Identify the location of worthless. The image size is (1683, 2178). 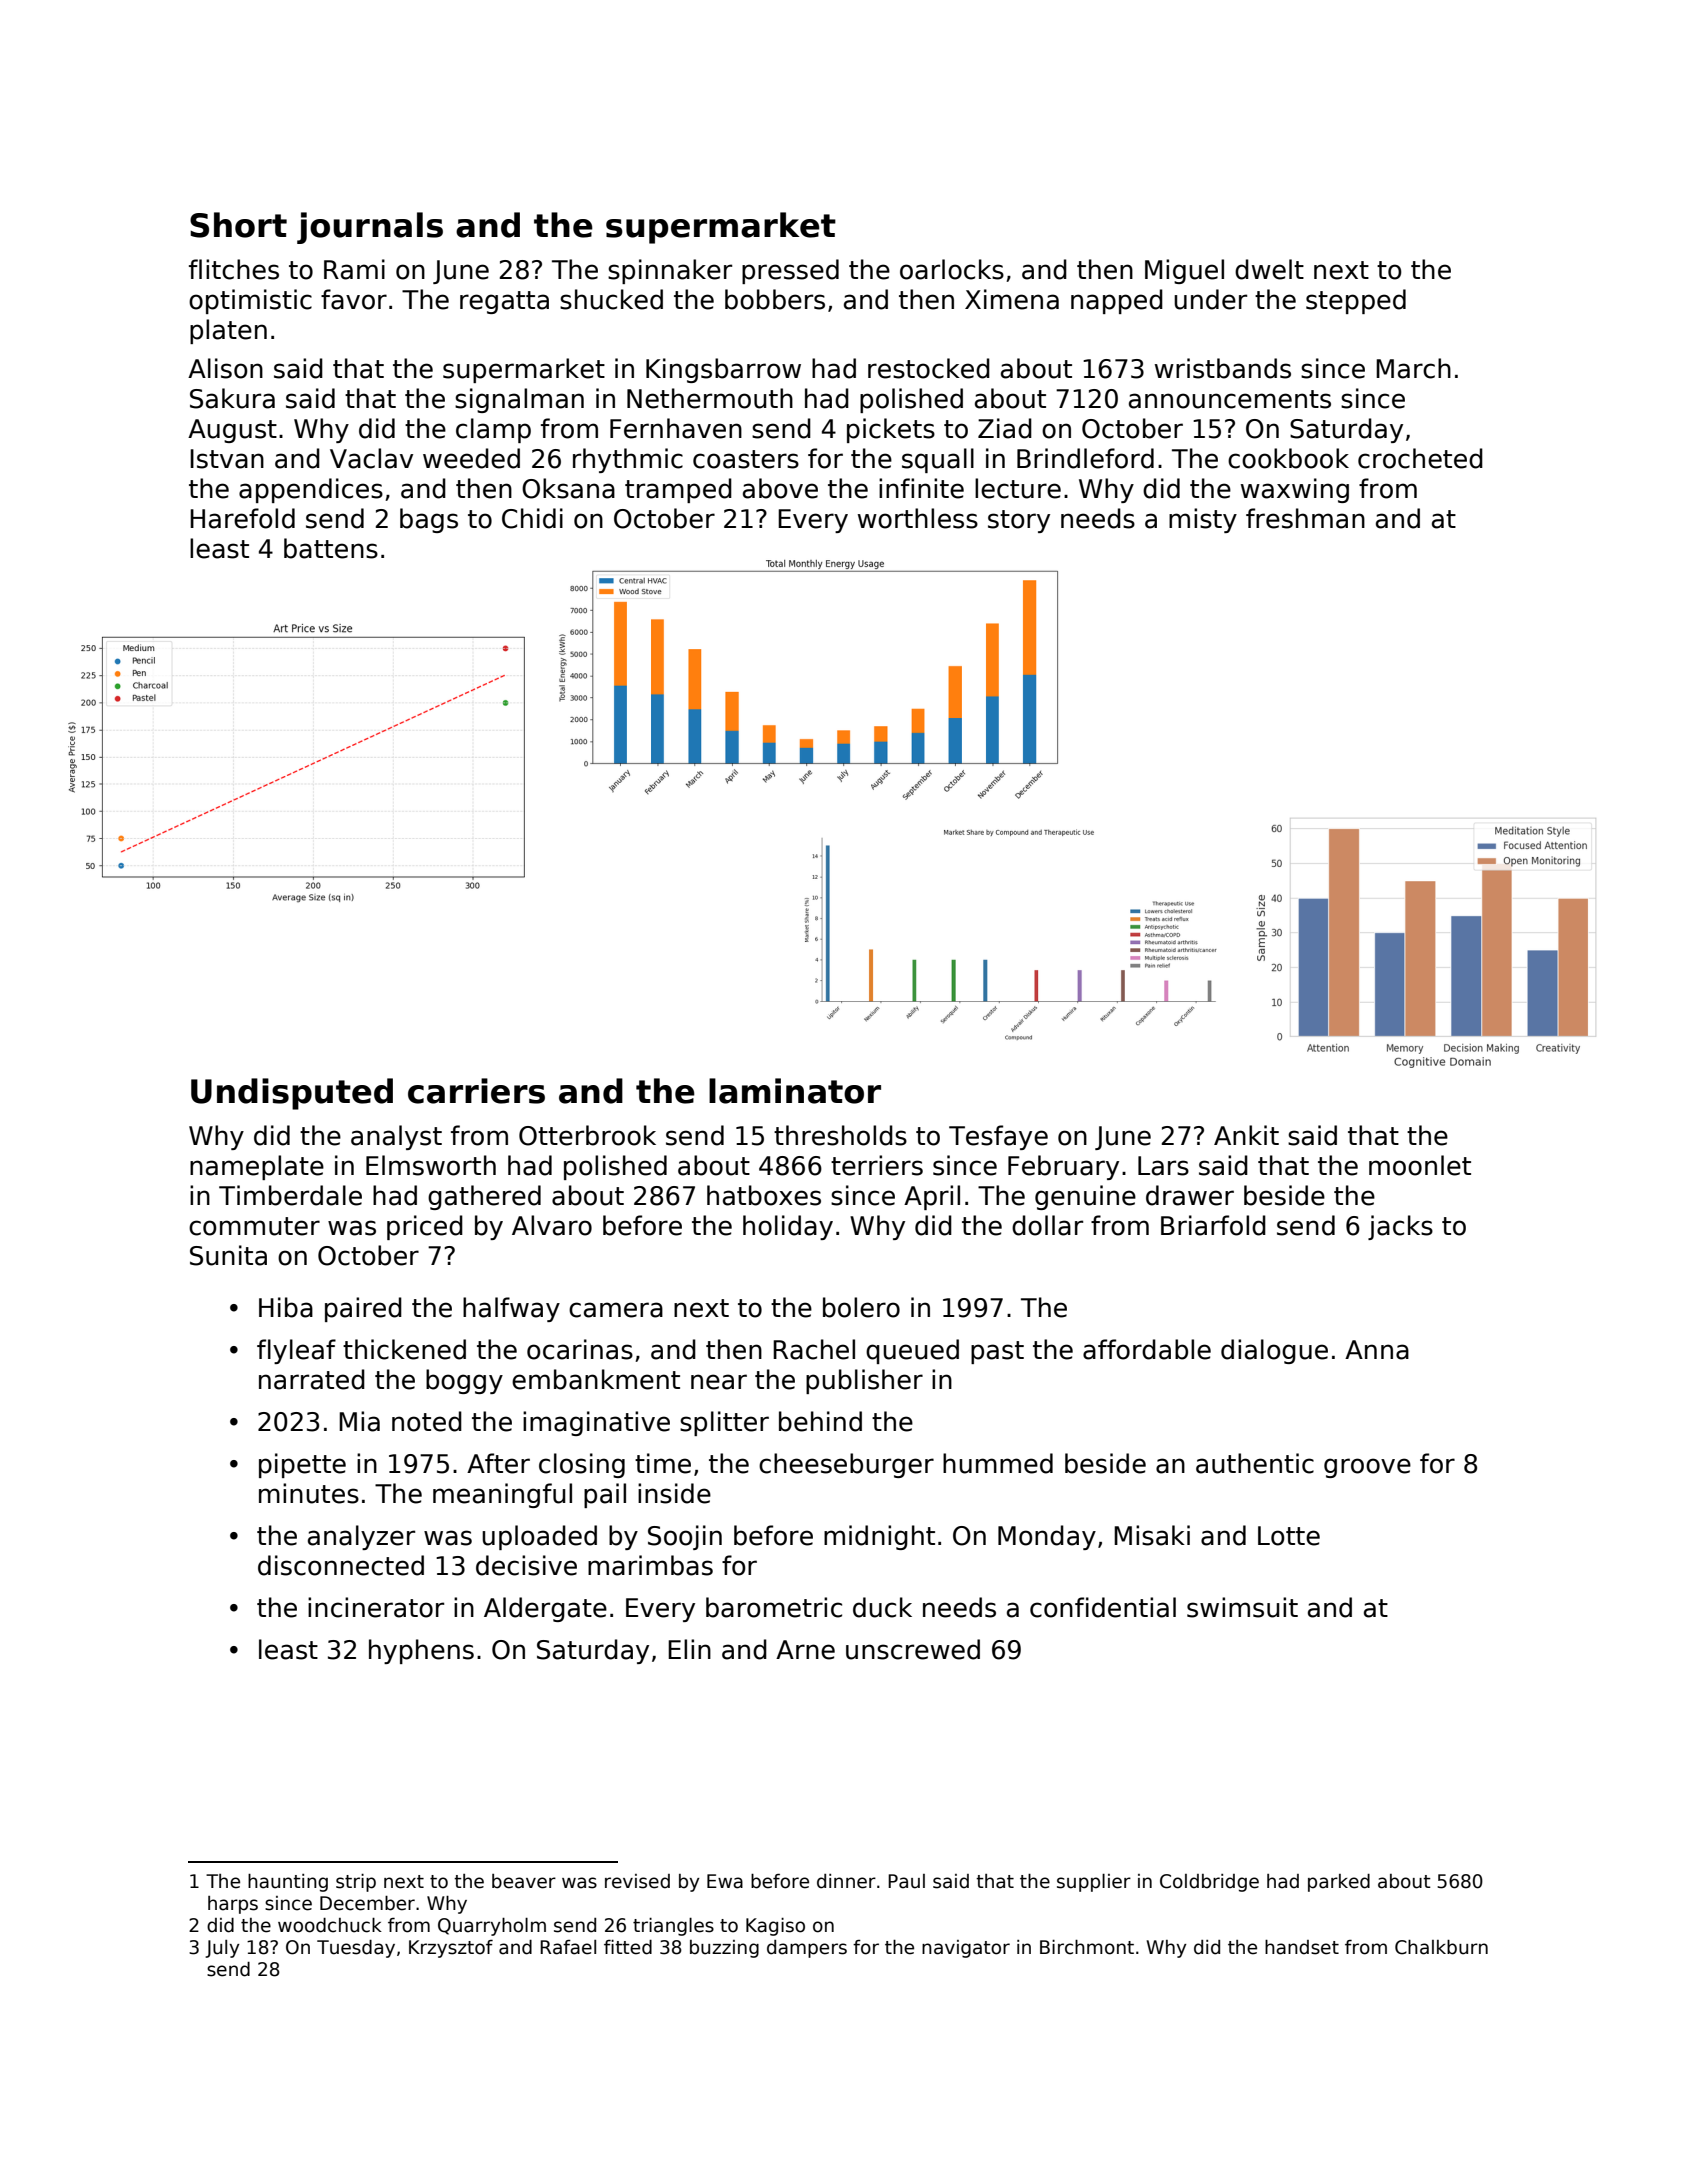
(918, 518).
